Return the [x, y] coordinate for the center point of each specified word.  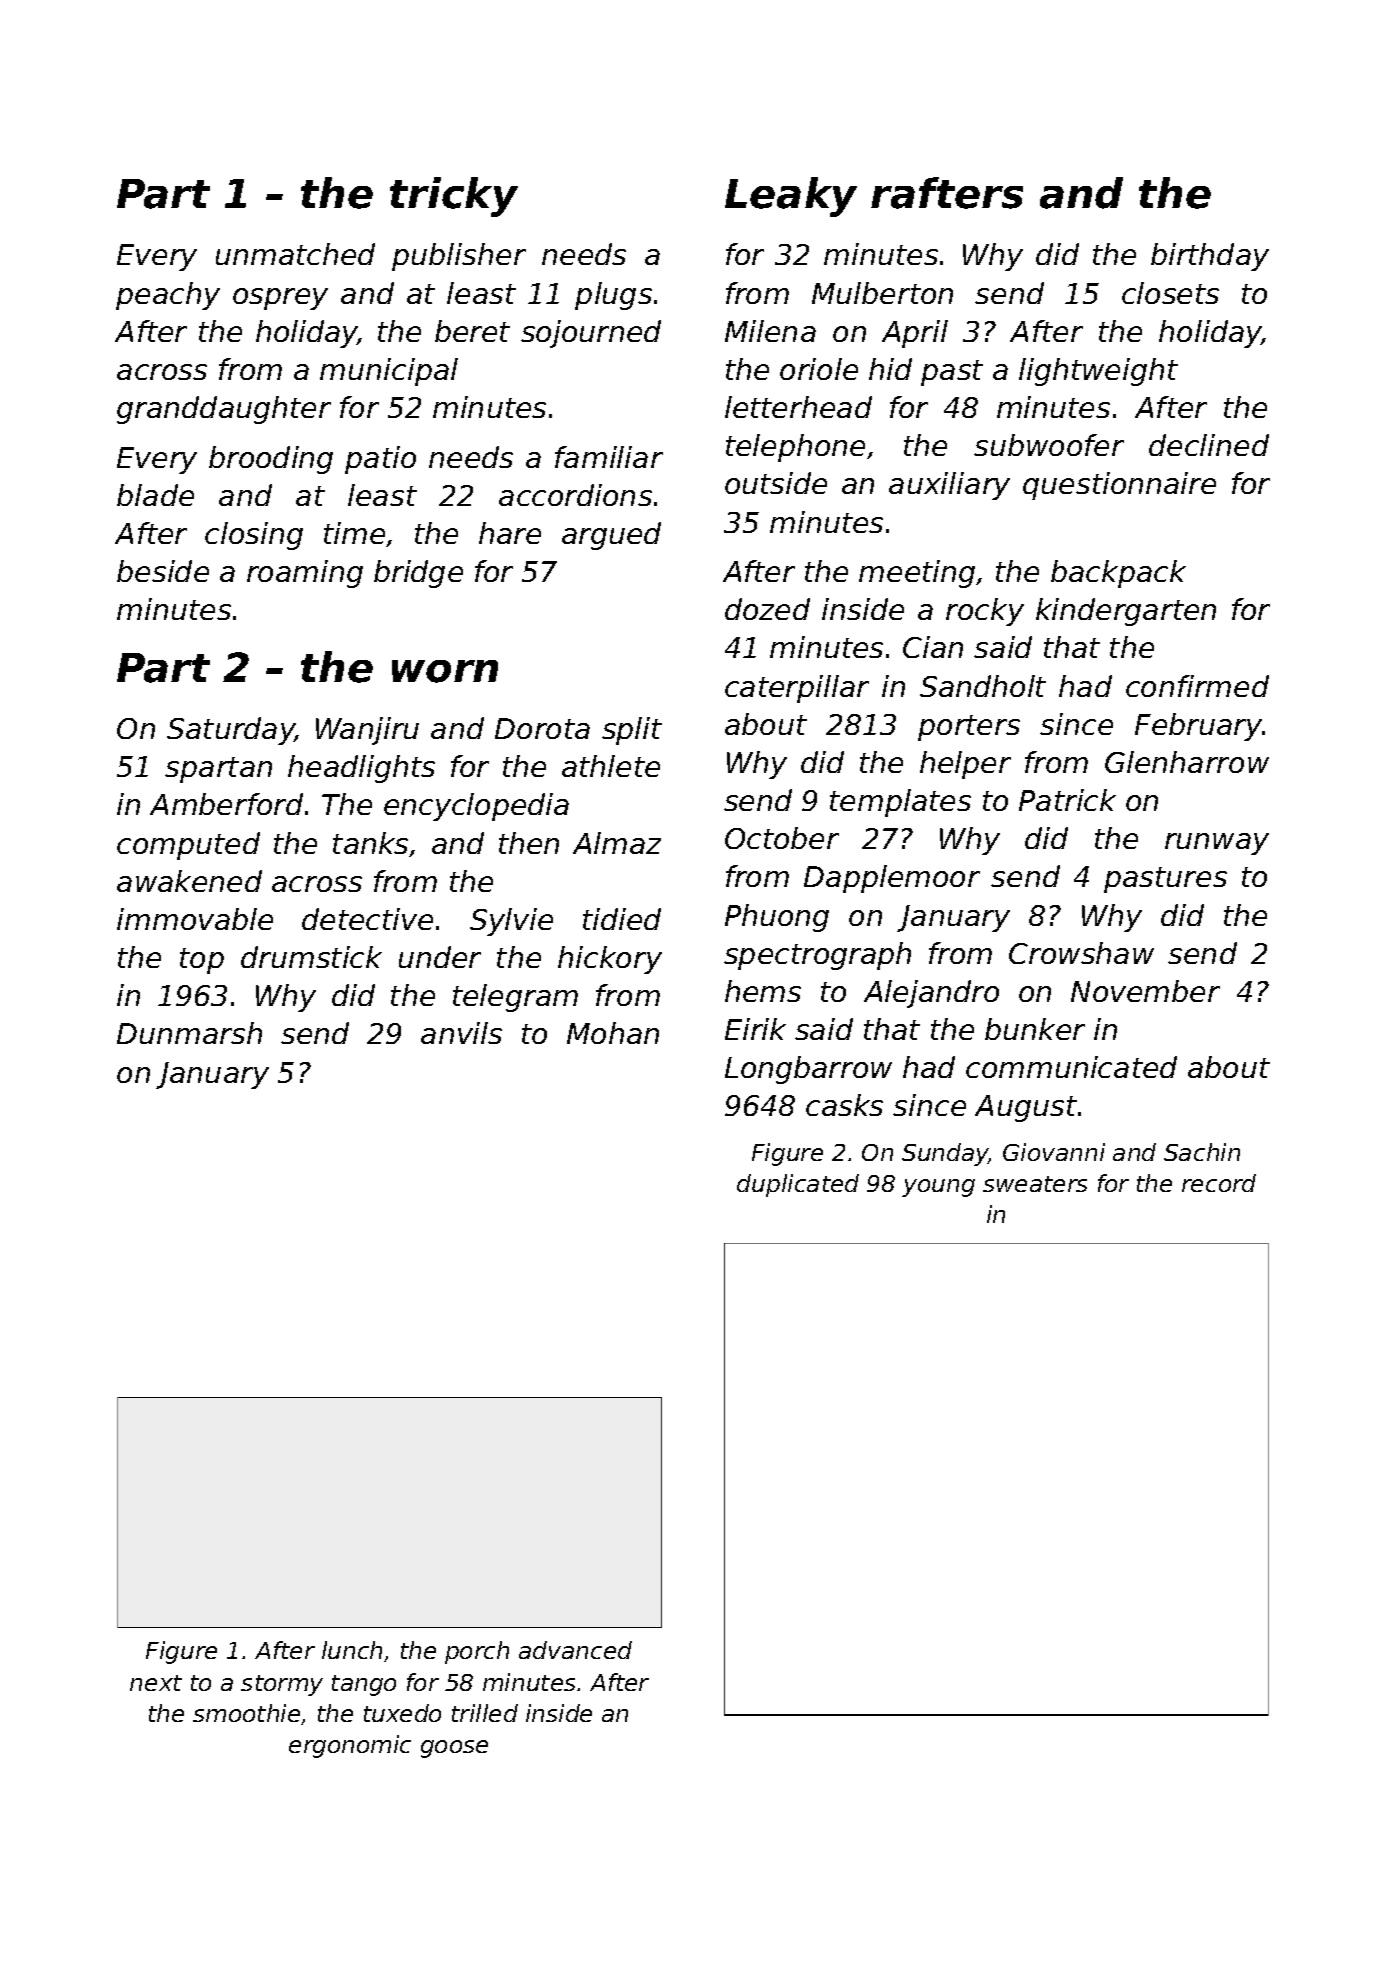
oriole [819, 369]
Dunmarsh [189, 1033]
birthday [1210, 257]
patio [380, 460]
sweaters [1035, 1184]
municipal [389, 372]
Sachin [1202, 1152]
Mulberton [882, 293]
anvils [461, 1033]
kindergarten [1126, 612]
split [632, 731]
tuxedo [402, 1713]
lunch [352, 1650]
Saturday [231, 731]
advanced [575, 1650]
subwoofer [1049, 445]
